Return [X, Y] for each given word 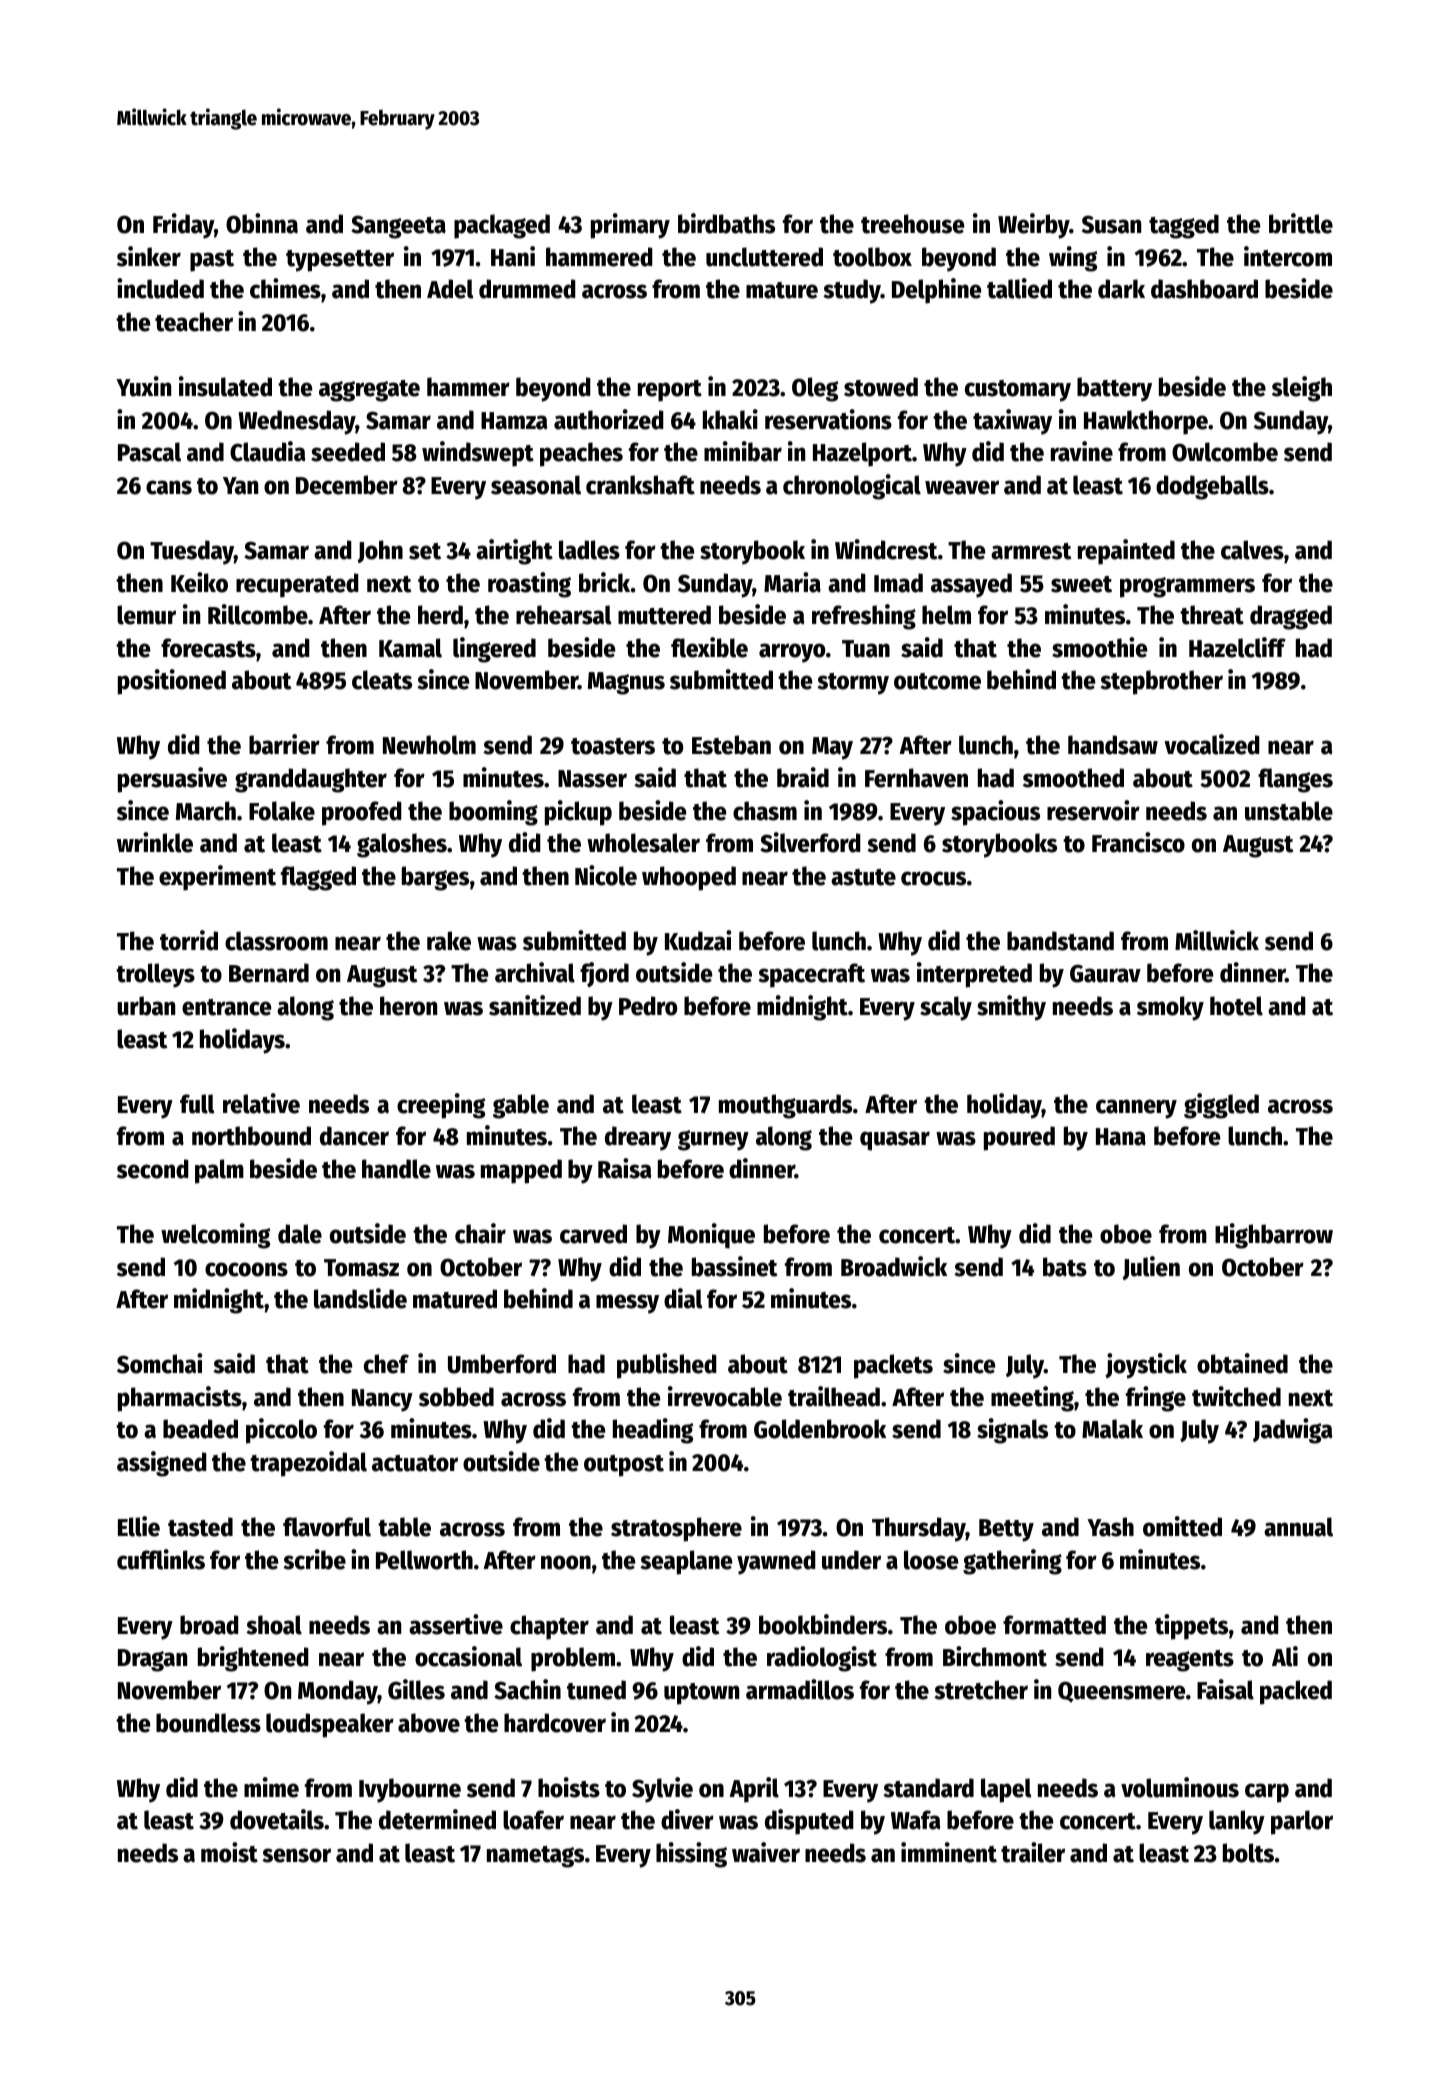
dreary [638, 1138]
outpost [624, 1466]
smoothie [1099, 647]
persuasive [172, 780]
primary [630, 226]
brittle [1301, 223]
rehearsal [564, 615]
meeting [1032, 1399]
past [212, 261]
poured [1019, 1138]
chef [386, 1364]
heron [408, 1006]
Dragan [152, 1660]
